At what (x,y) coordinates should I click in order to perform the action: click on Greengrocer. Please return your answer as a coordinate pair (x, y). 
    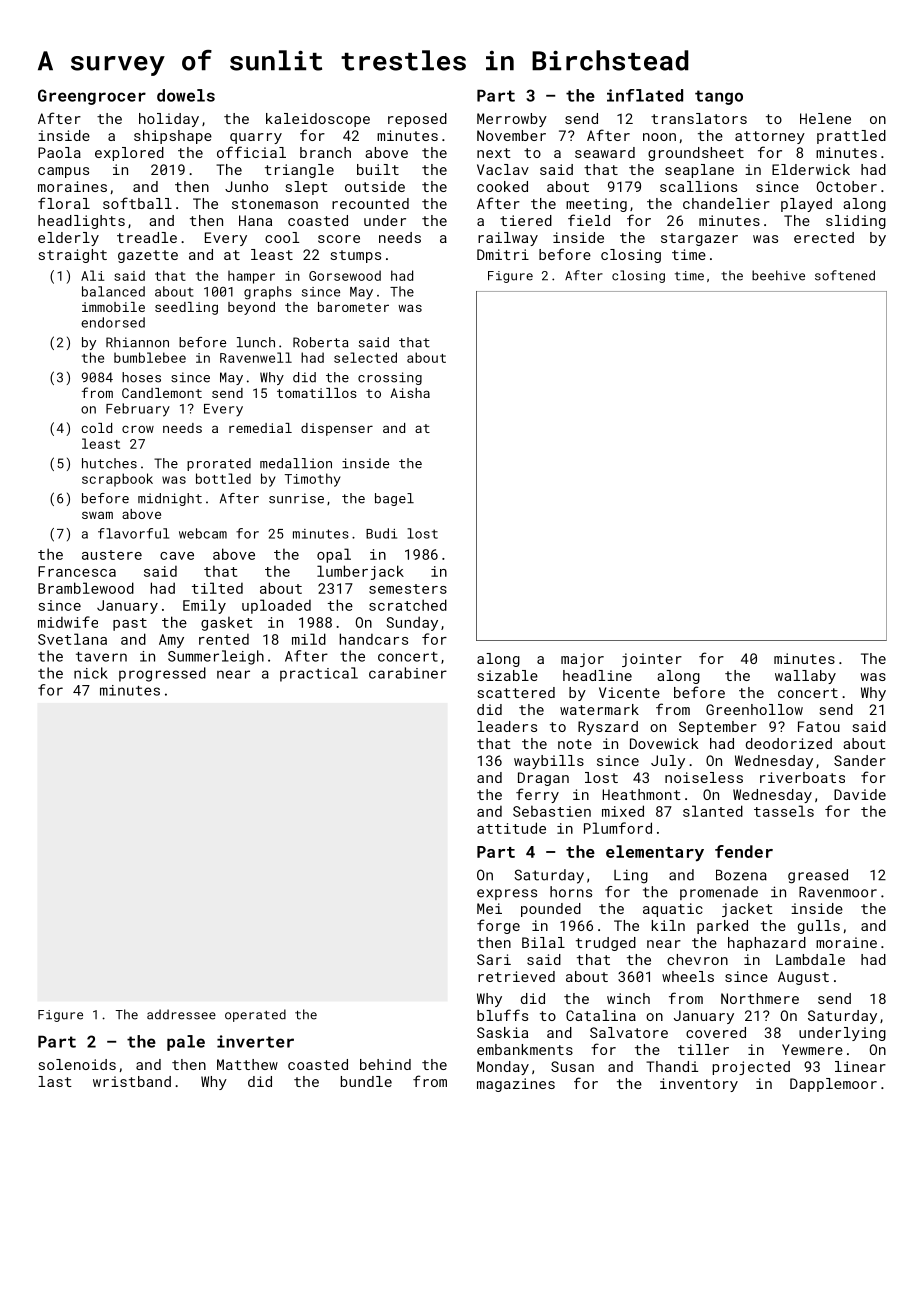
    Looking at the image, I should click on (92, 97).
